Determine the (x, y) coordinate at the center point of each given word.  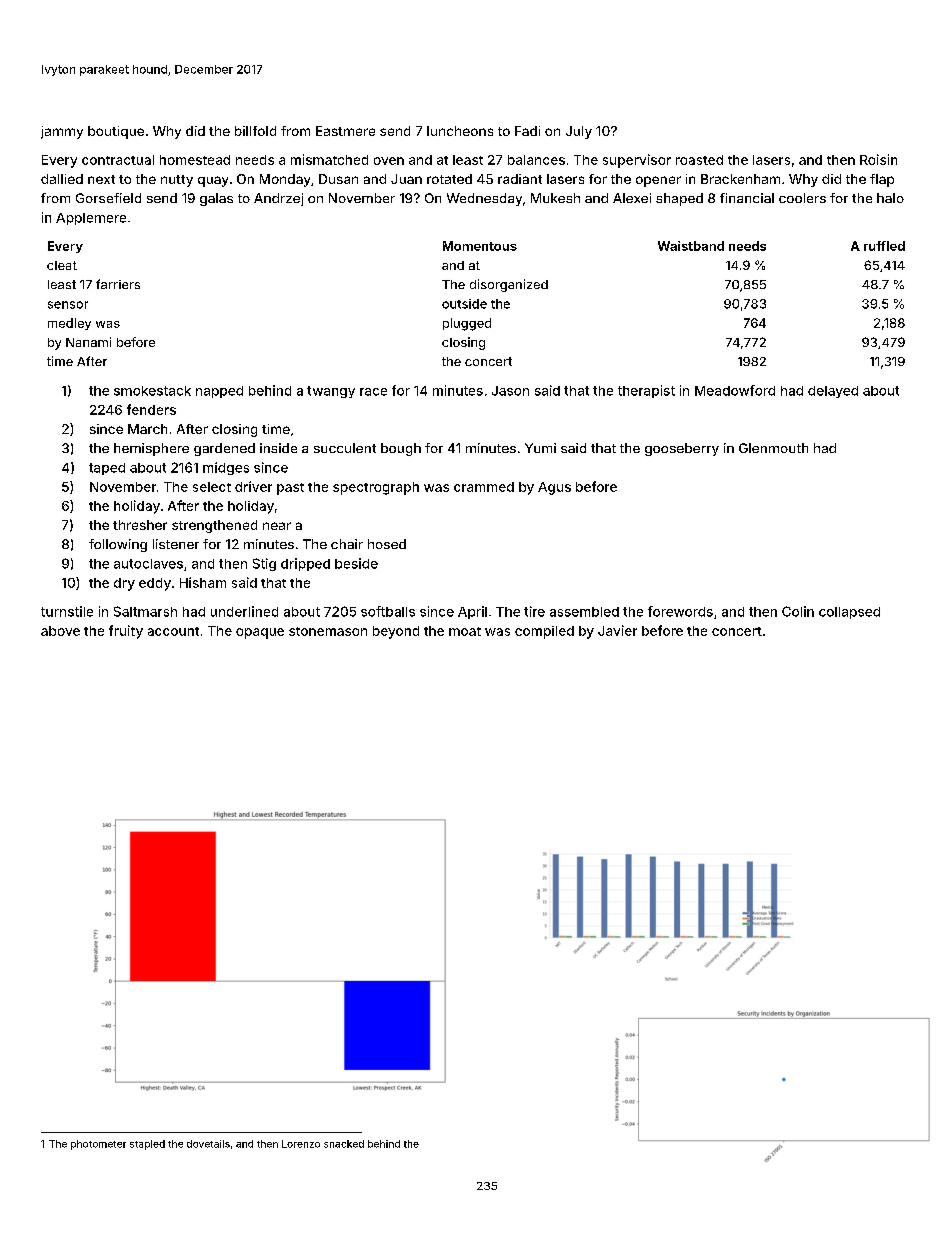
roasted (699, 160)
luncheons (460, 131)
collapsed (849, 613)
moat (465, 631)
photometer (98, 1145)
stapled (147, 1145)
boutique (116, 132)
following (118, 545)
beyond (396, 632)
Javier (617, 630)
